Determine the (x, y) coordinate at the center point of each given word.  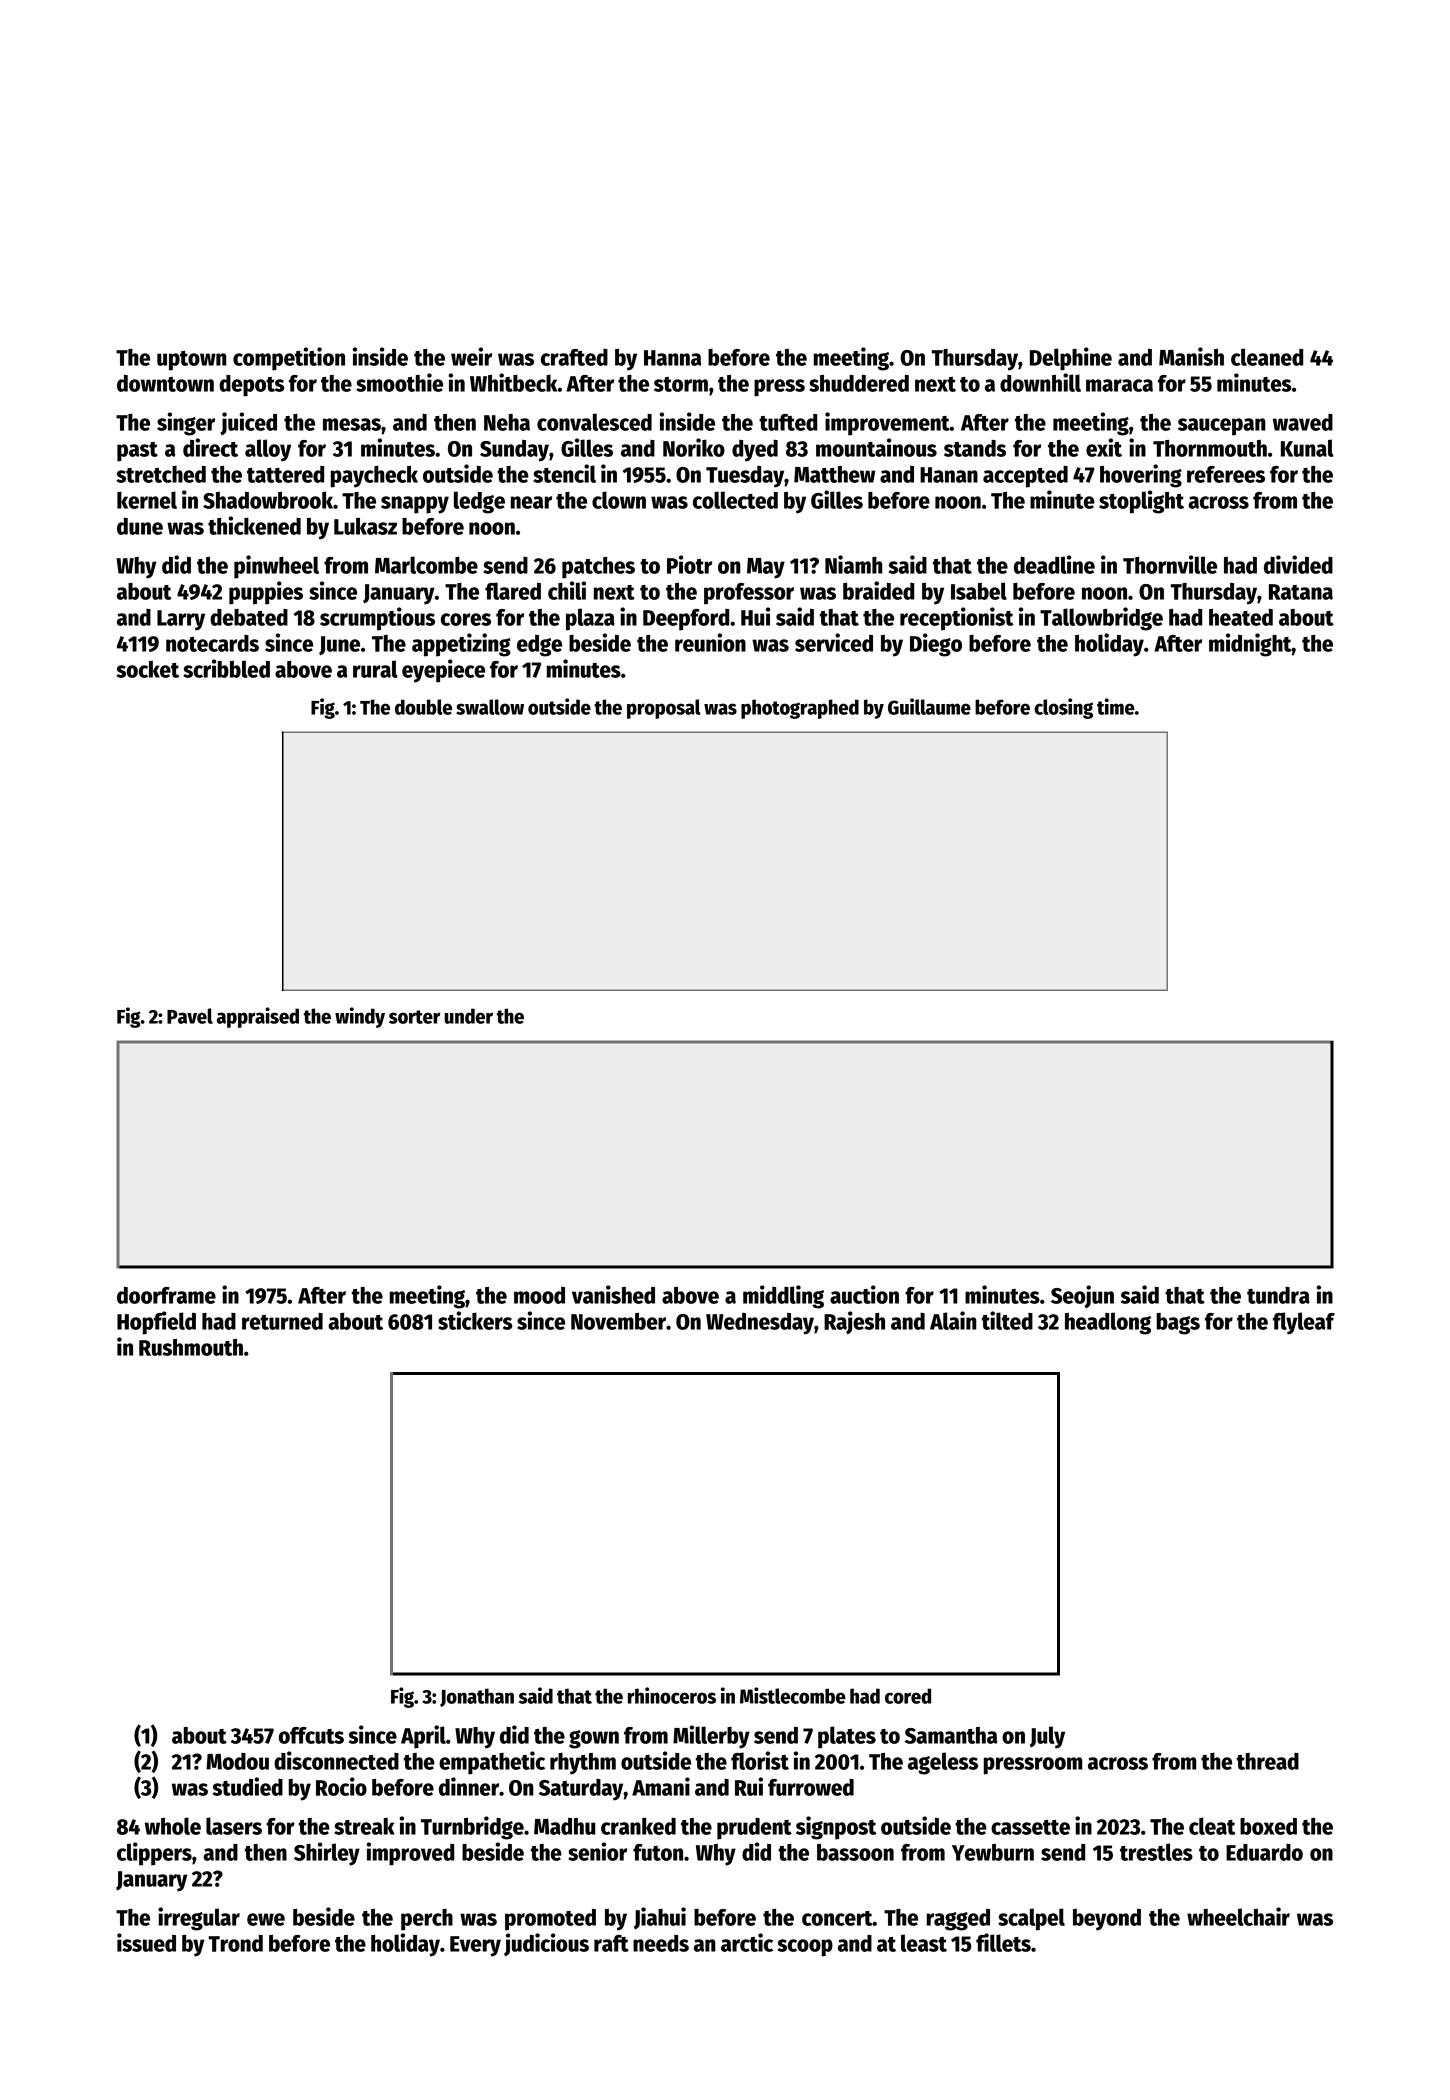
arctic (747, 1942)
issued (146, 1942)
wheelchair (1238, 1916)
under (469, 1016)
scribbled (226, 668)
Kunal (1307, 448)
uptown (192, 361)
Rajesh (854, 1322)
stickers (475, 1320)
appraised (258, 1017)
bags (1178, 1324)
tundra (1278, 1295)
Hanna (673, 358)
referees (1226, 474)
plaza (590, 619)
